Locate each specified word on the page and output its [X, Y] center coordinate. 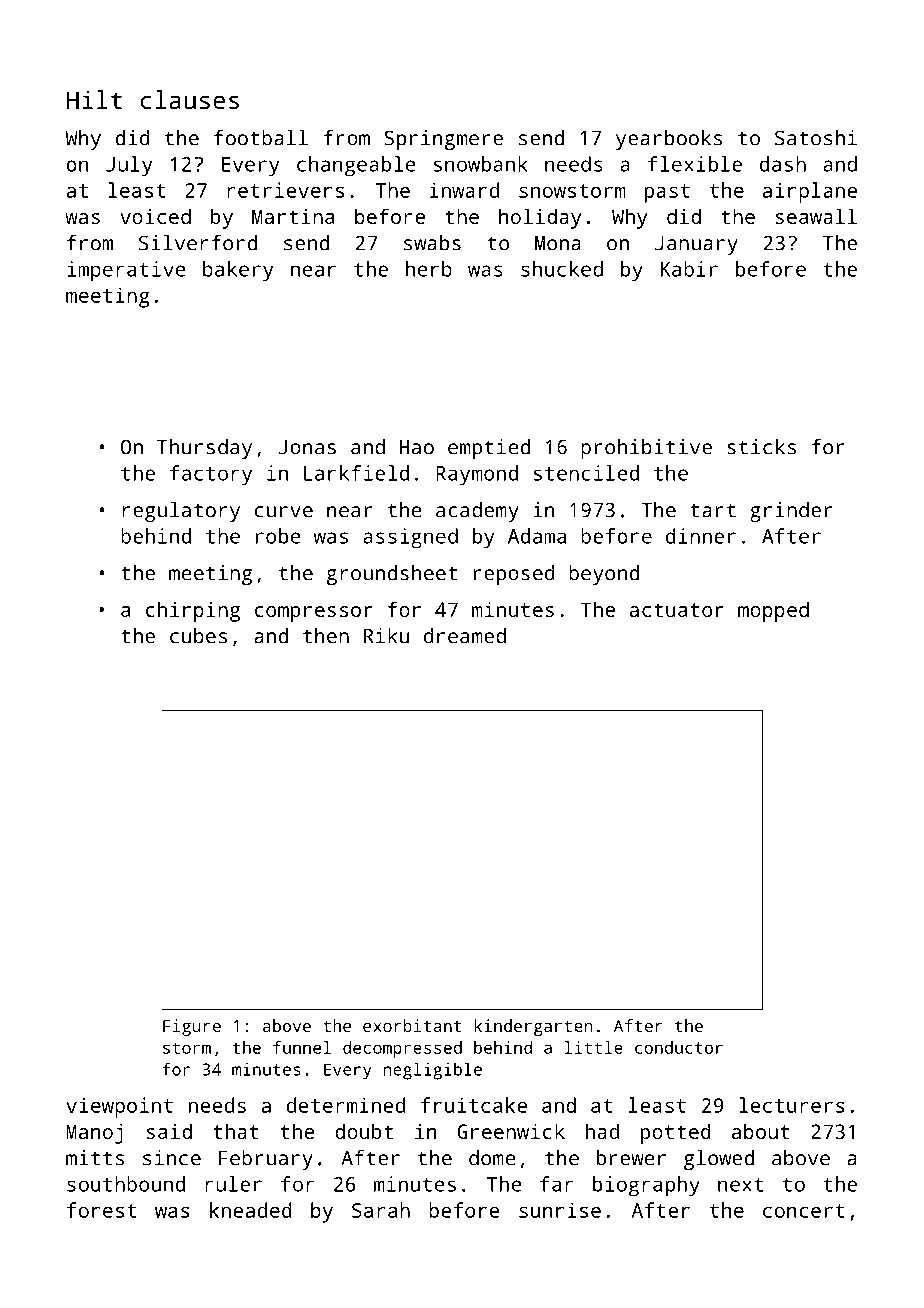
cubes [198, 636]
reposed [514, 575]
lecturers [792, 1105]
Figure [192, 1027]
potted [676, 1133]
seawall [816, 216]
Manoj [94, 1134]
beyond [604, 575]
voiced [155, 216]
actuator [677, 610]
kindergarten [534, 1027]
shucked [562, 269]
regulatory [181, 512]
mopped [773, 611]
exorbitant [412, 1025]
